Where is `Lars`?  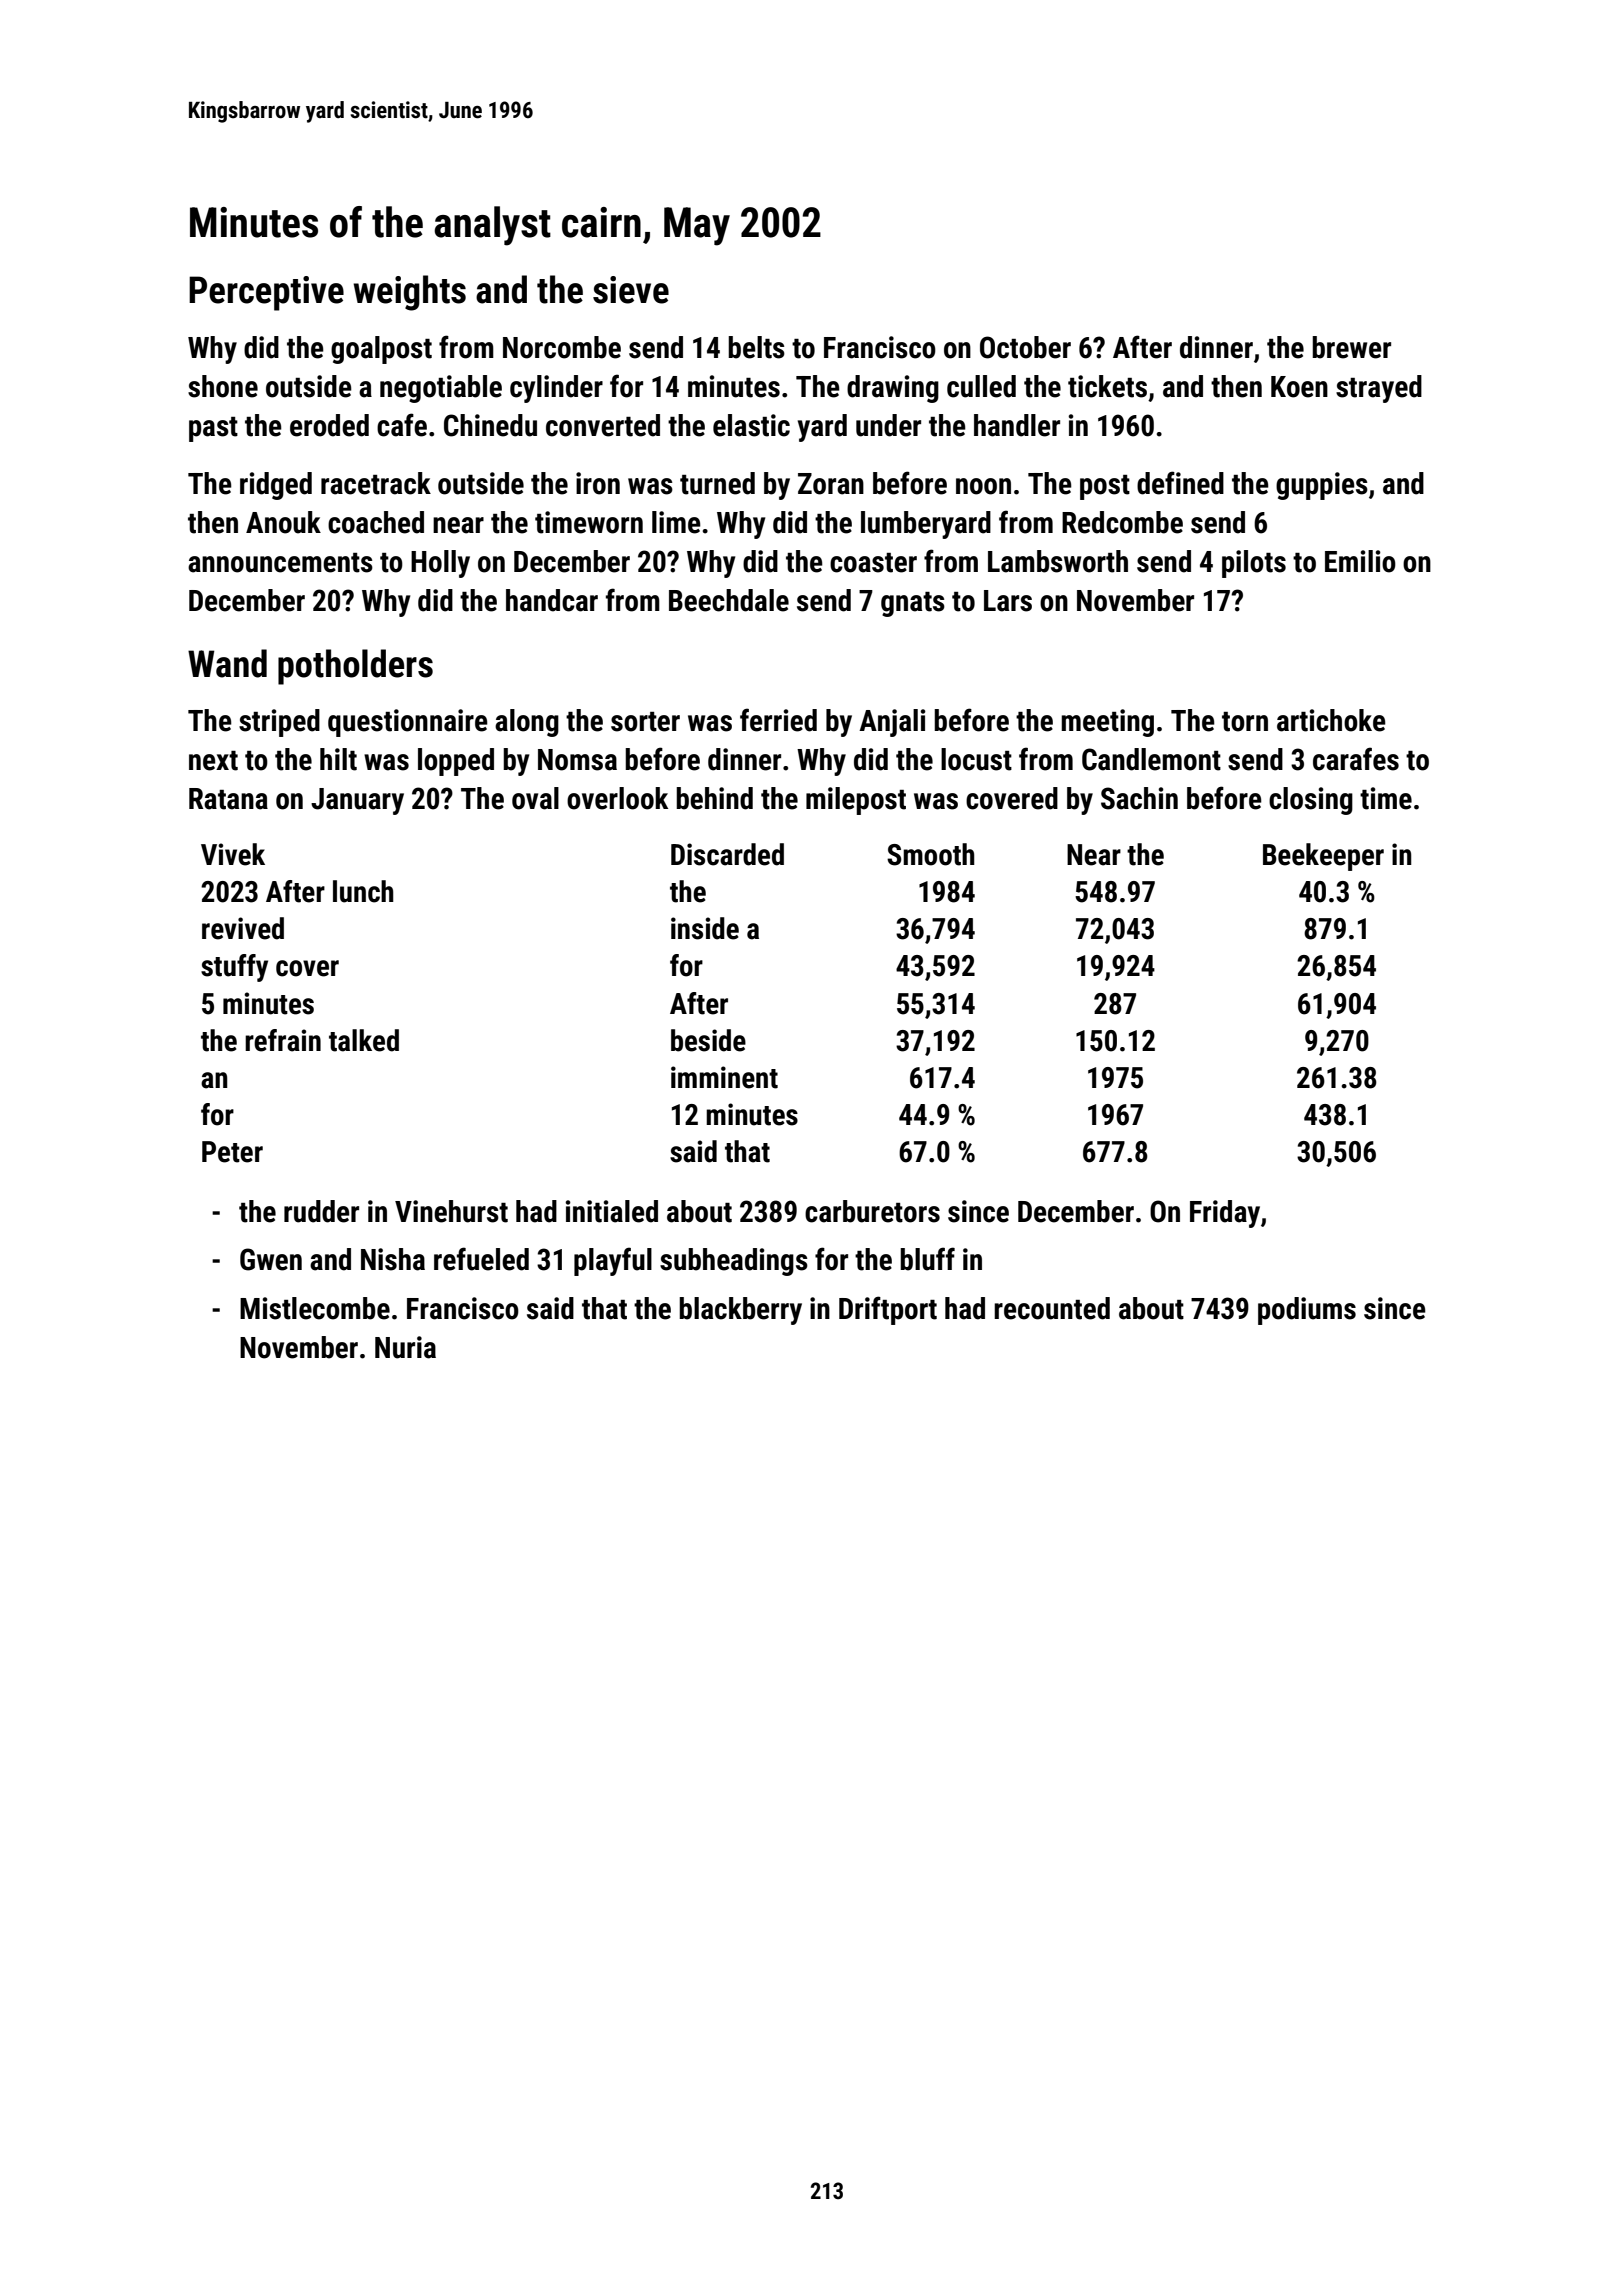 Lars is located at coordinates (1008, 601).
